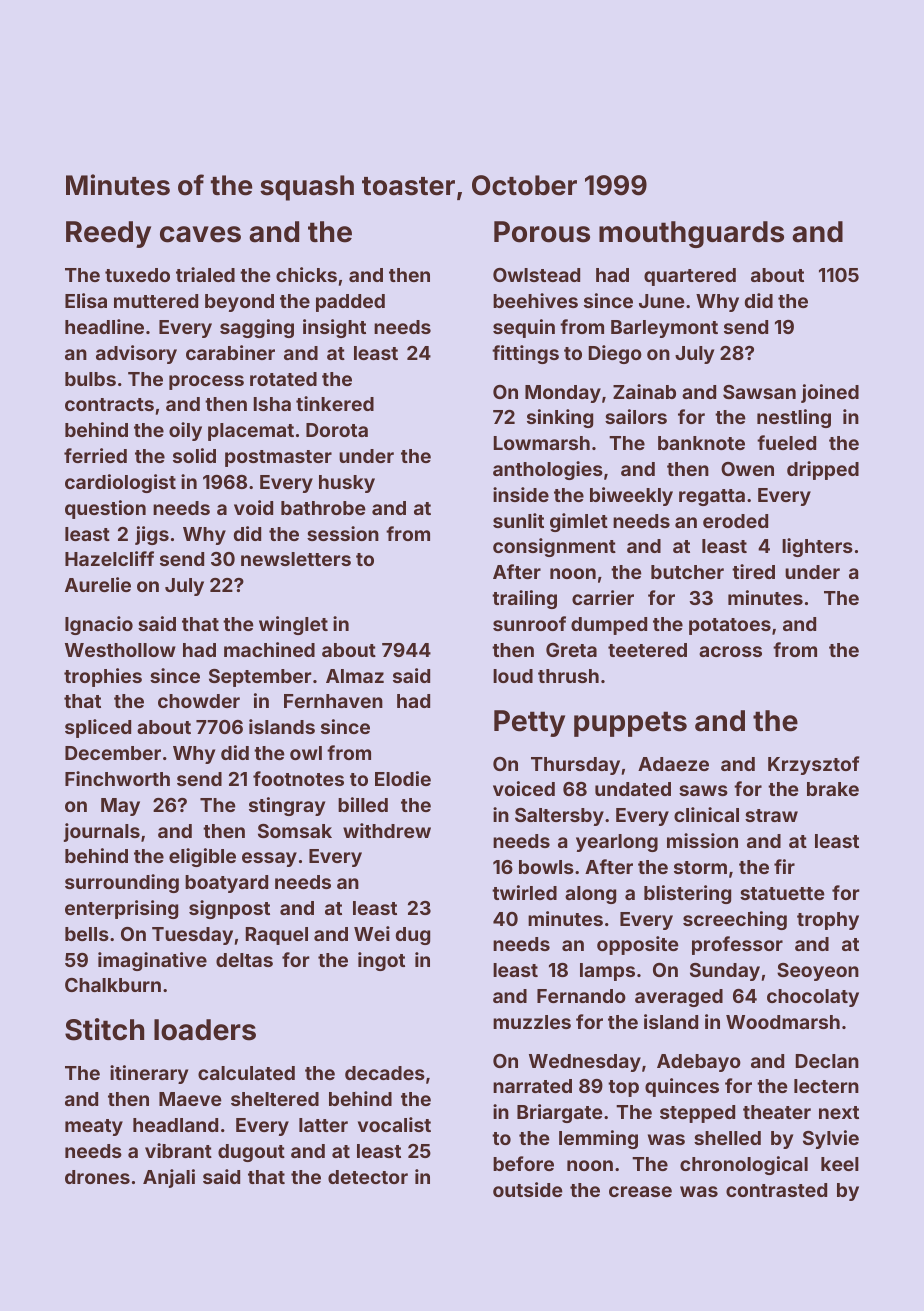 Image resolution: width=924 pixels, height=1311 pixels. Describe the element at coordinates (524, 892) in the page. I see `twirled` at that location.
